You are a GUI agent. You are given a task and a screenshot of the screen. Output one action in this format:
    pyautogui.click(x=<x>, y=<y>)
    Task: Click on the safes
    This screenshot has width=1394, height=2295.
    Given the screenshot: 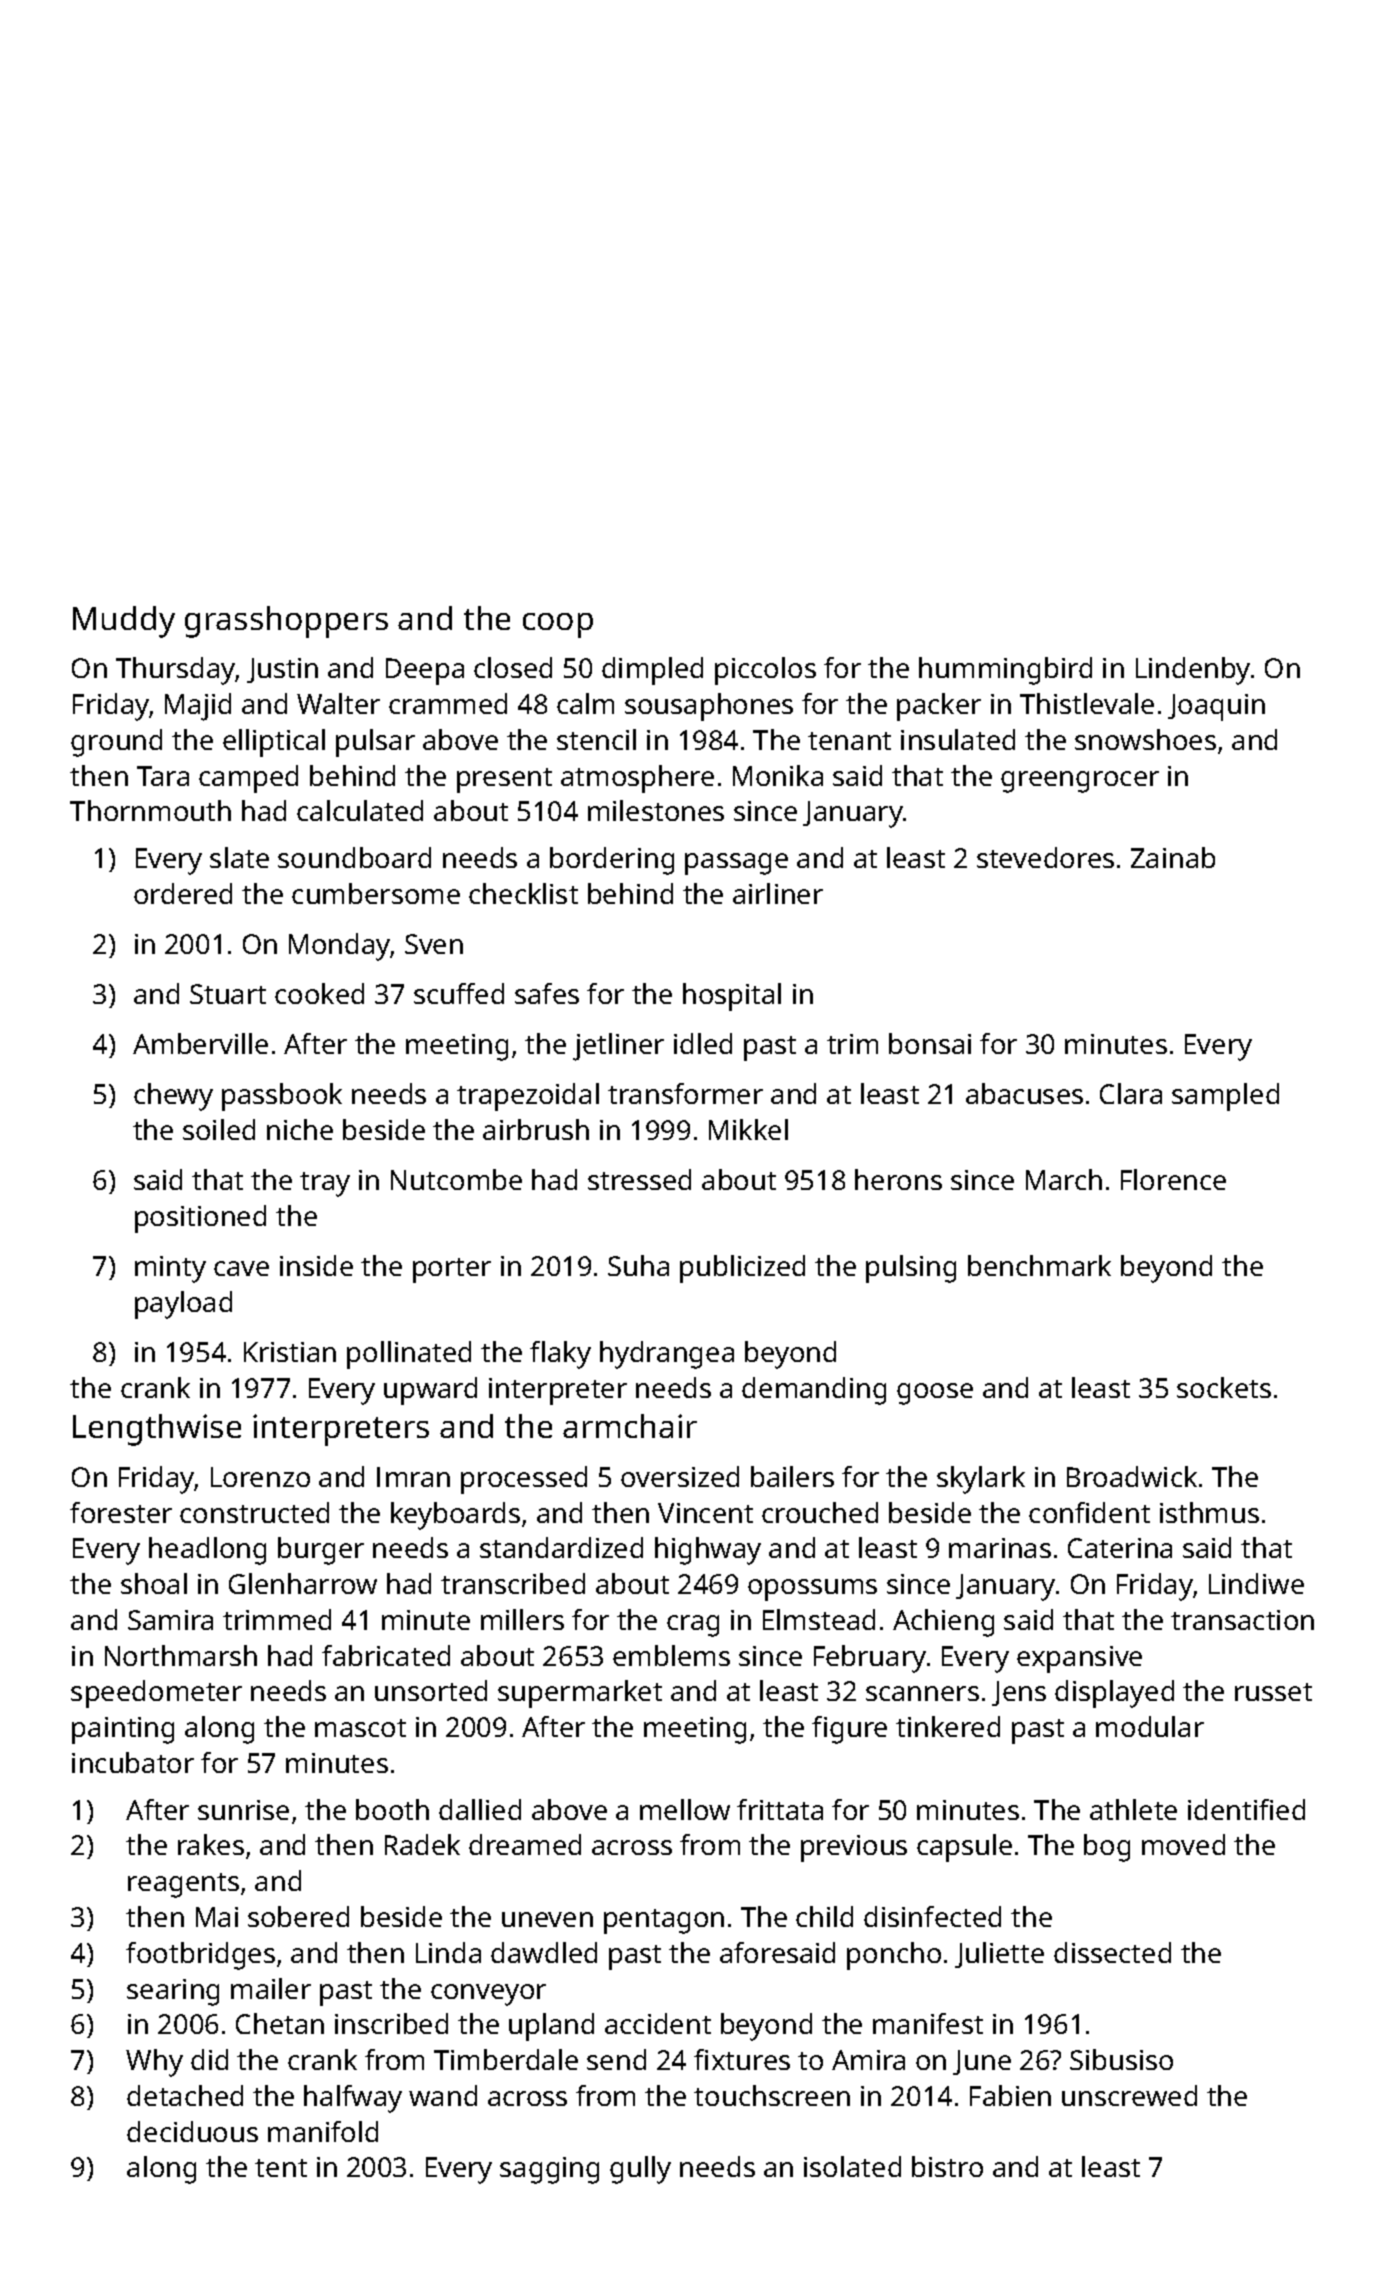 What is the action you would take?
    pyautogui.click(x=547, y=993)
